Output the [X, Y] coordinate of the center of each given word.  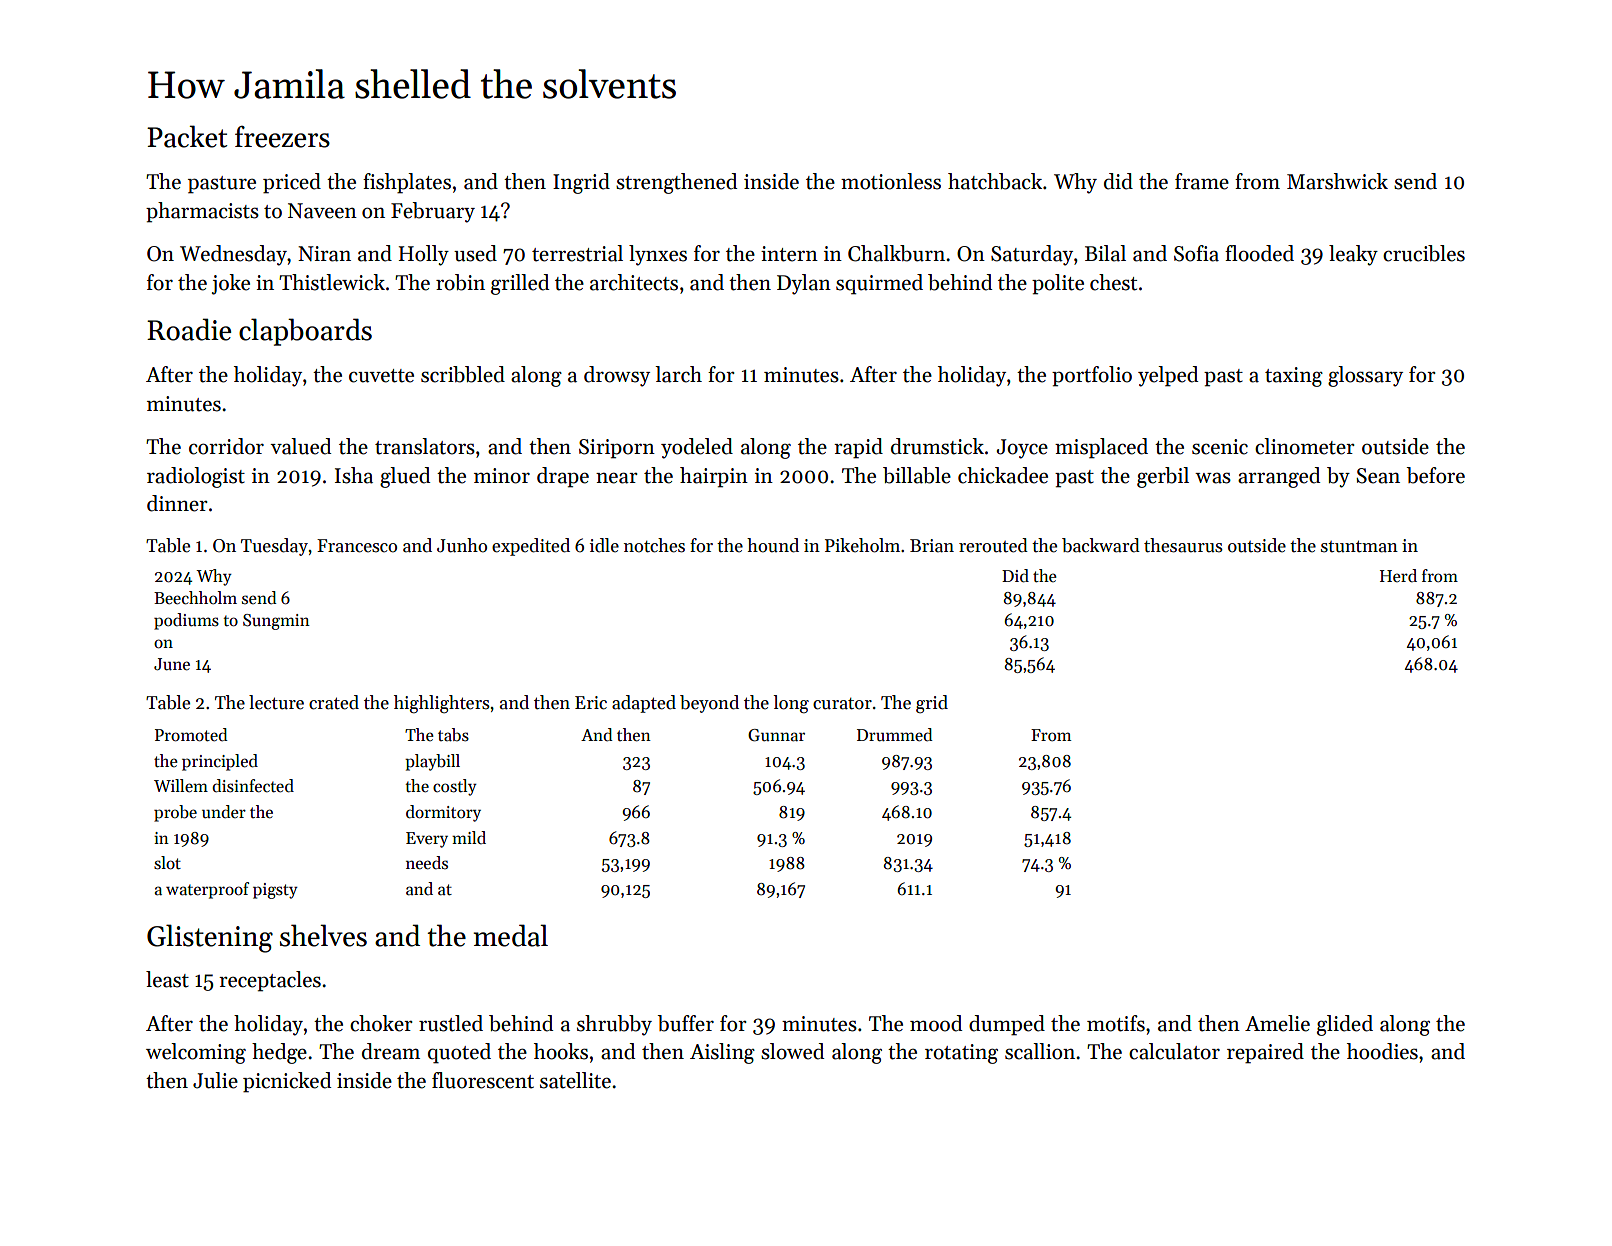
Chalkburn [896, 253]
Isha [354, 475]
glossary [1365, 376]
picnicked [287, 1082]
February [433, 212]
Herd [1398, 575]
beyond [709, 704]
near [617, 478]
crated [334, 702]
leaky [1353, 255]
